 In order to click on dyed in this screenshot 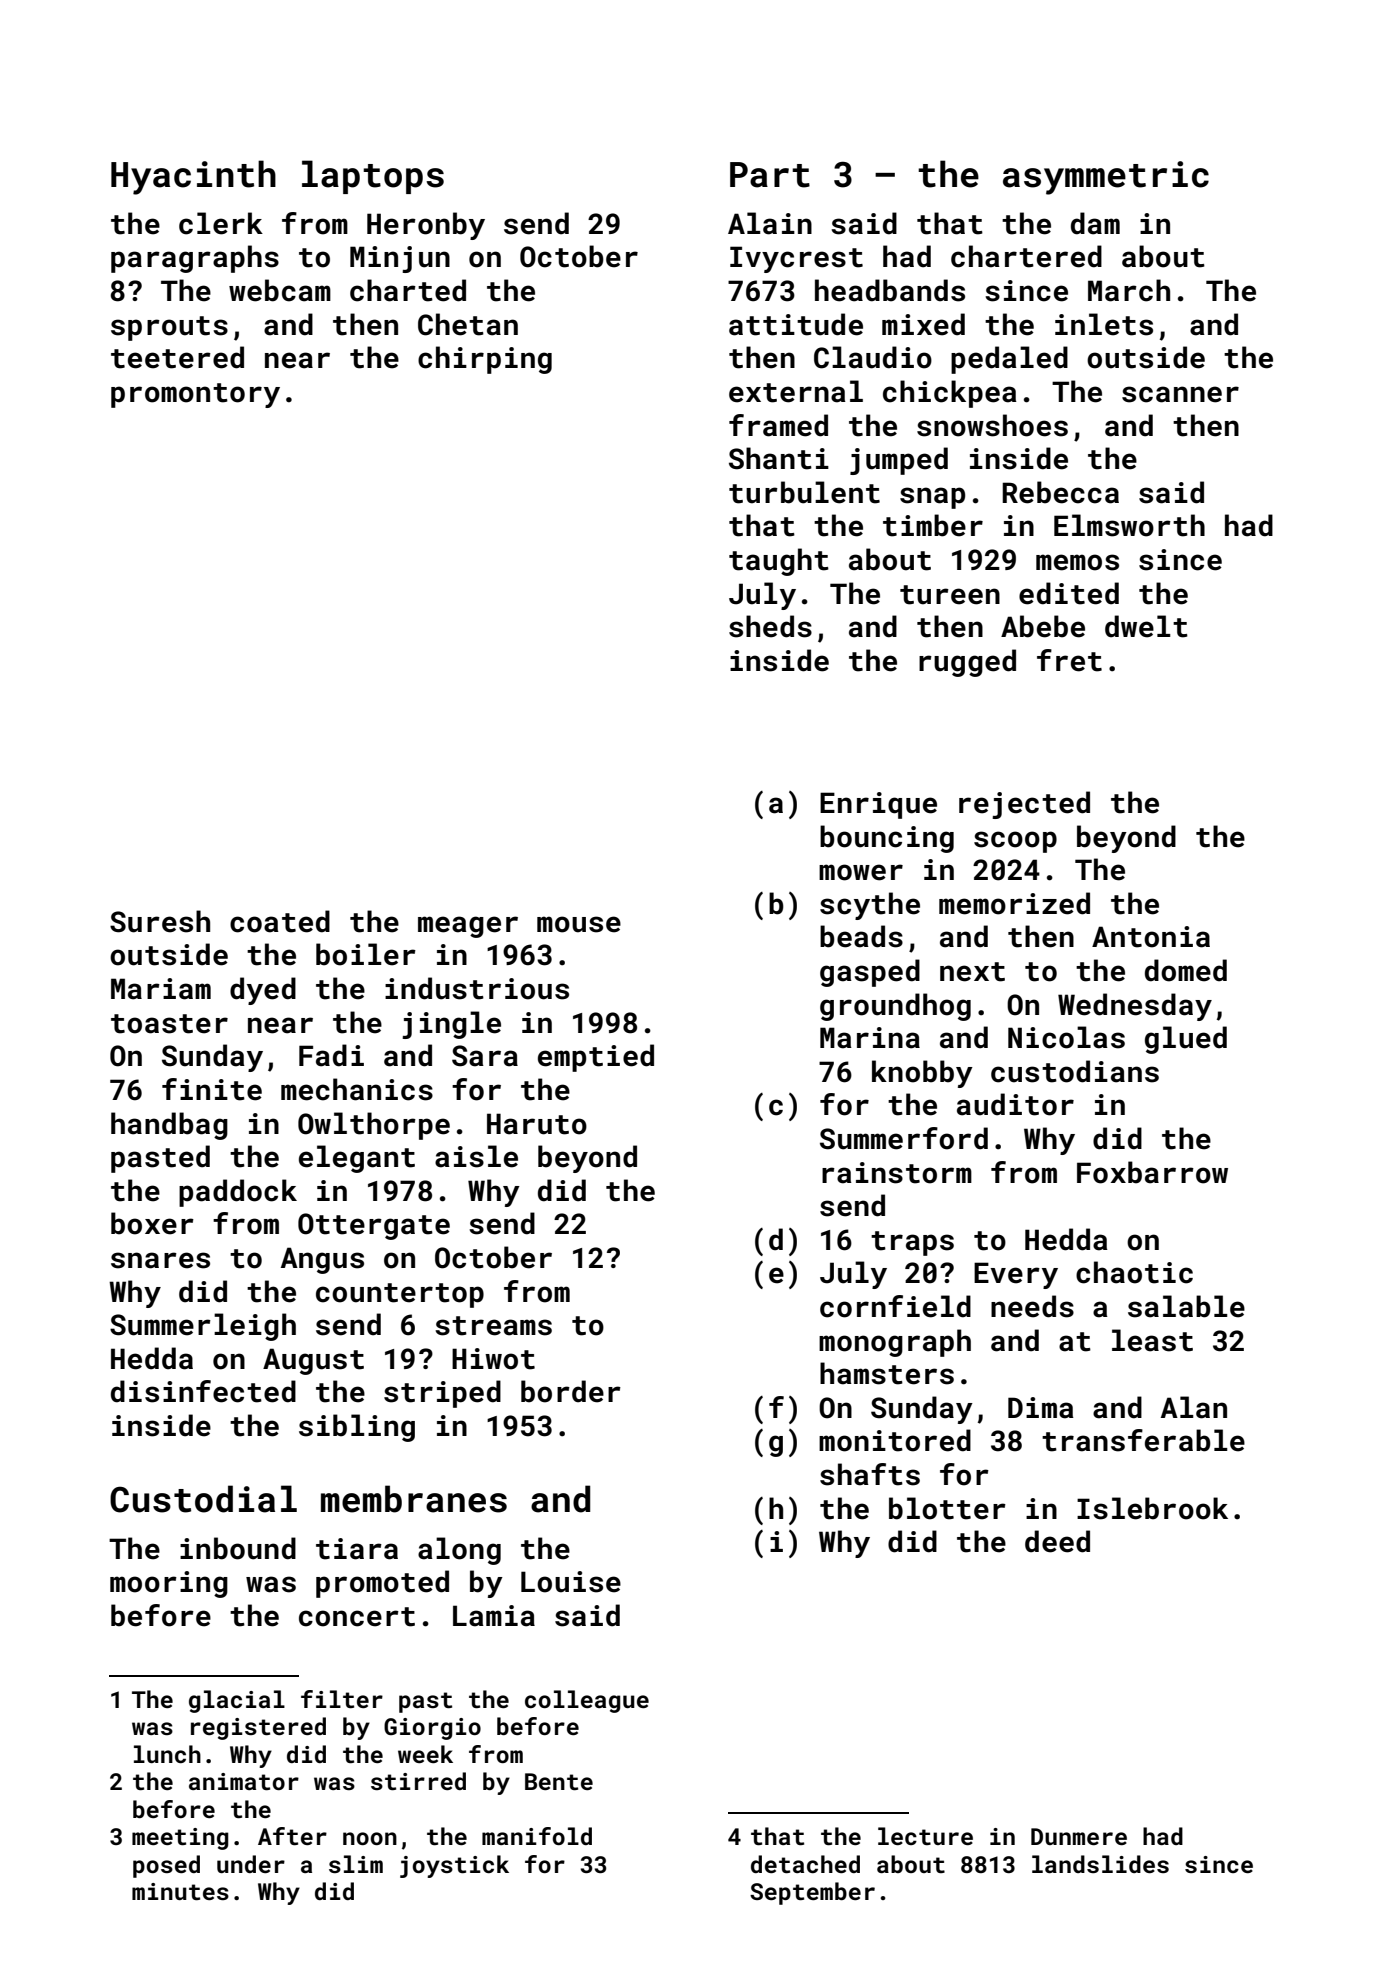, I will do `click(263, 991)`.
